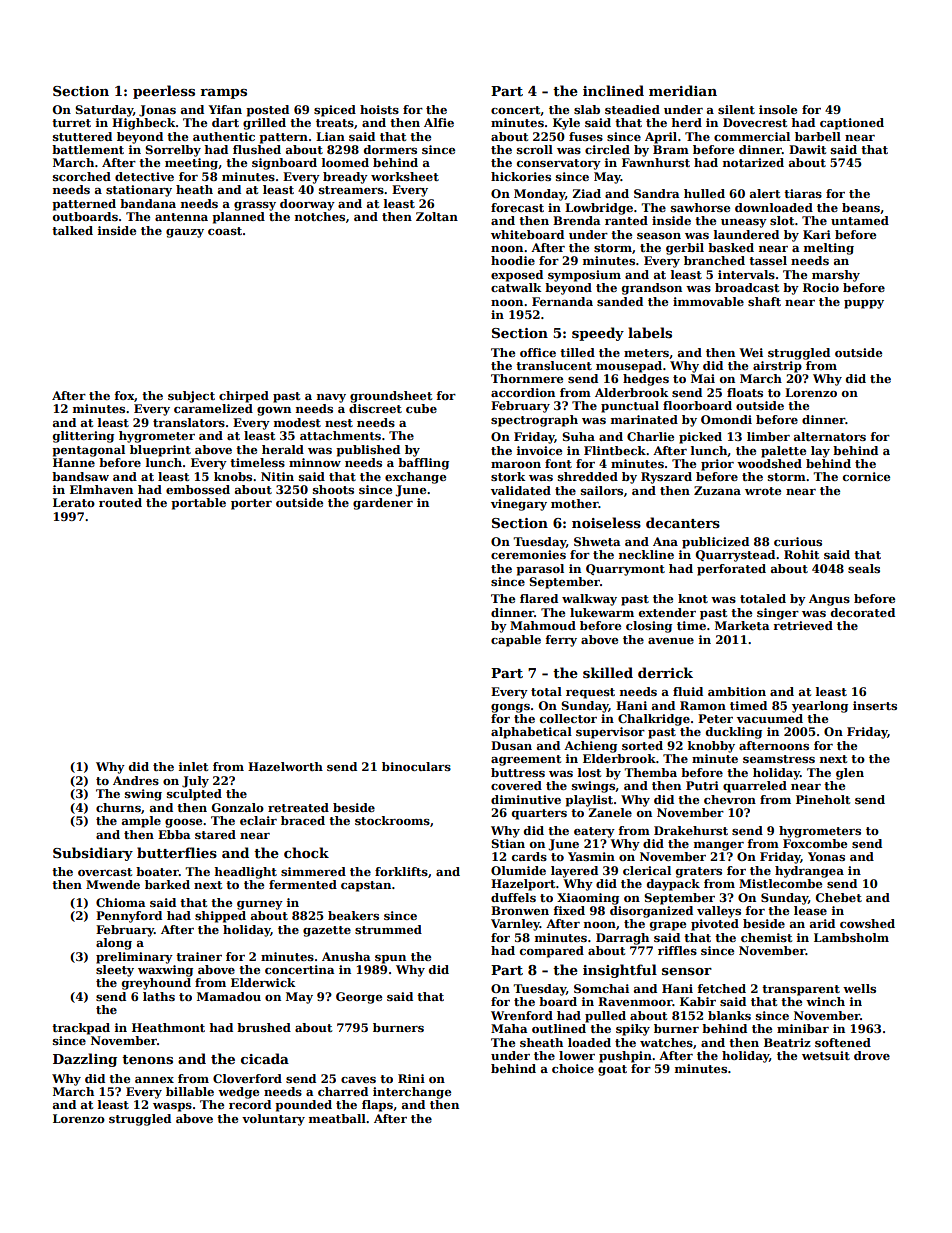 This page has height=1233, width=952. I want to click on doorway, so click(307, 205).
